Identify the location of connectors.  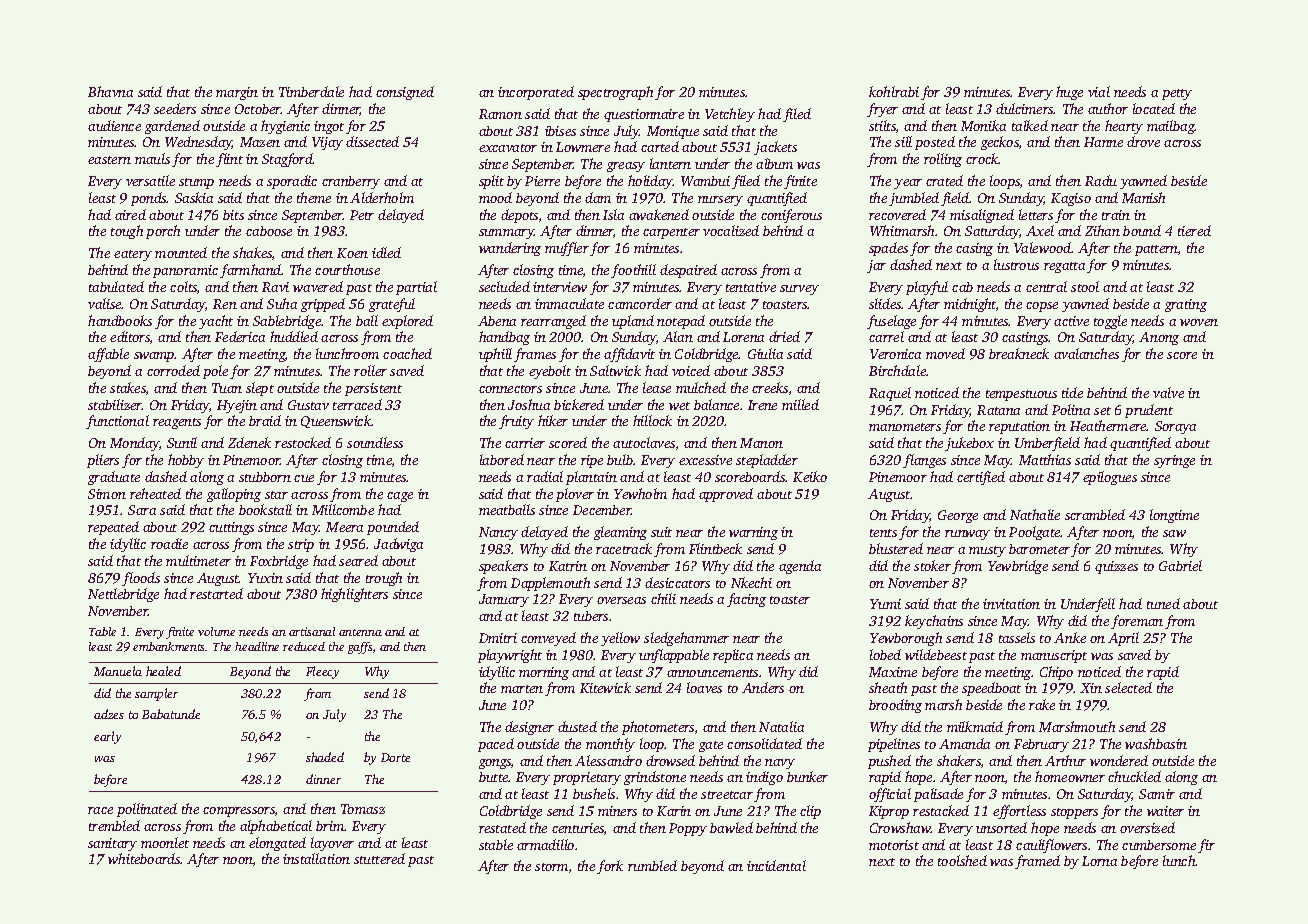
(510, 389).
